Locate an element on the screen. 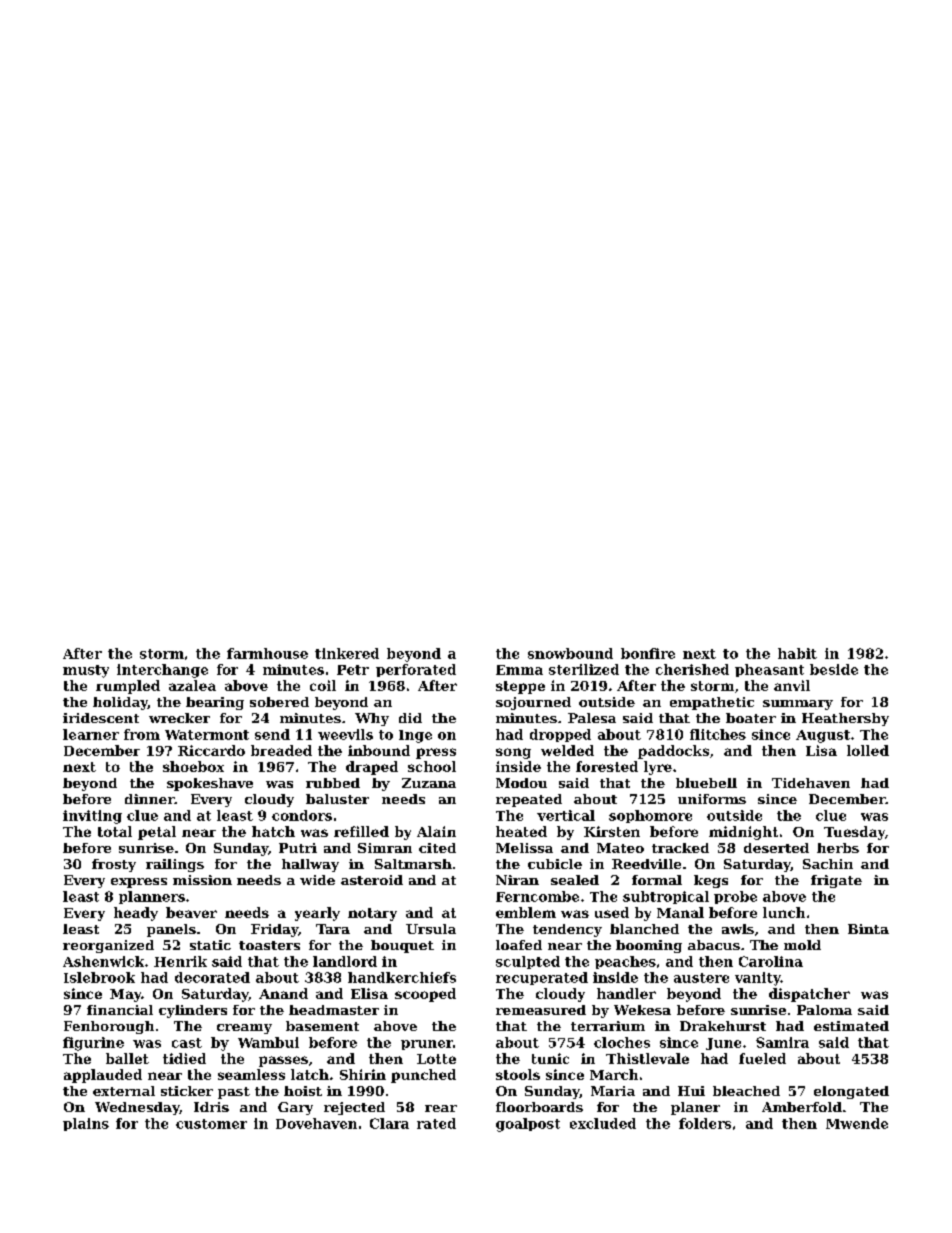  Anand is located at coordinates (283, 993).
